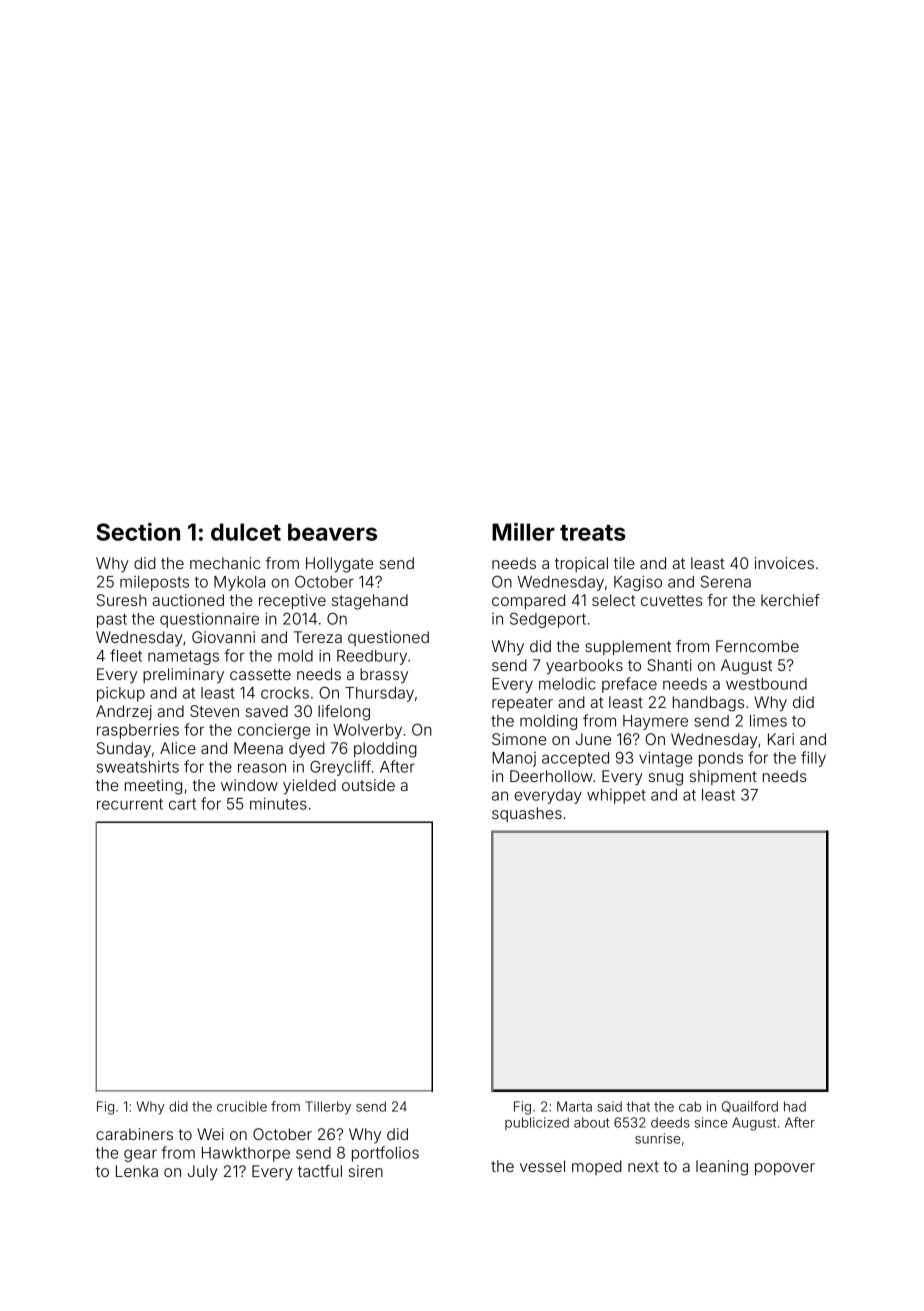  I want to click on crucible, so click(242, 1106).
